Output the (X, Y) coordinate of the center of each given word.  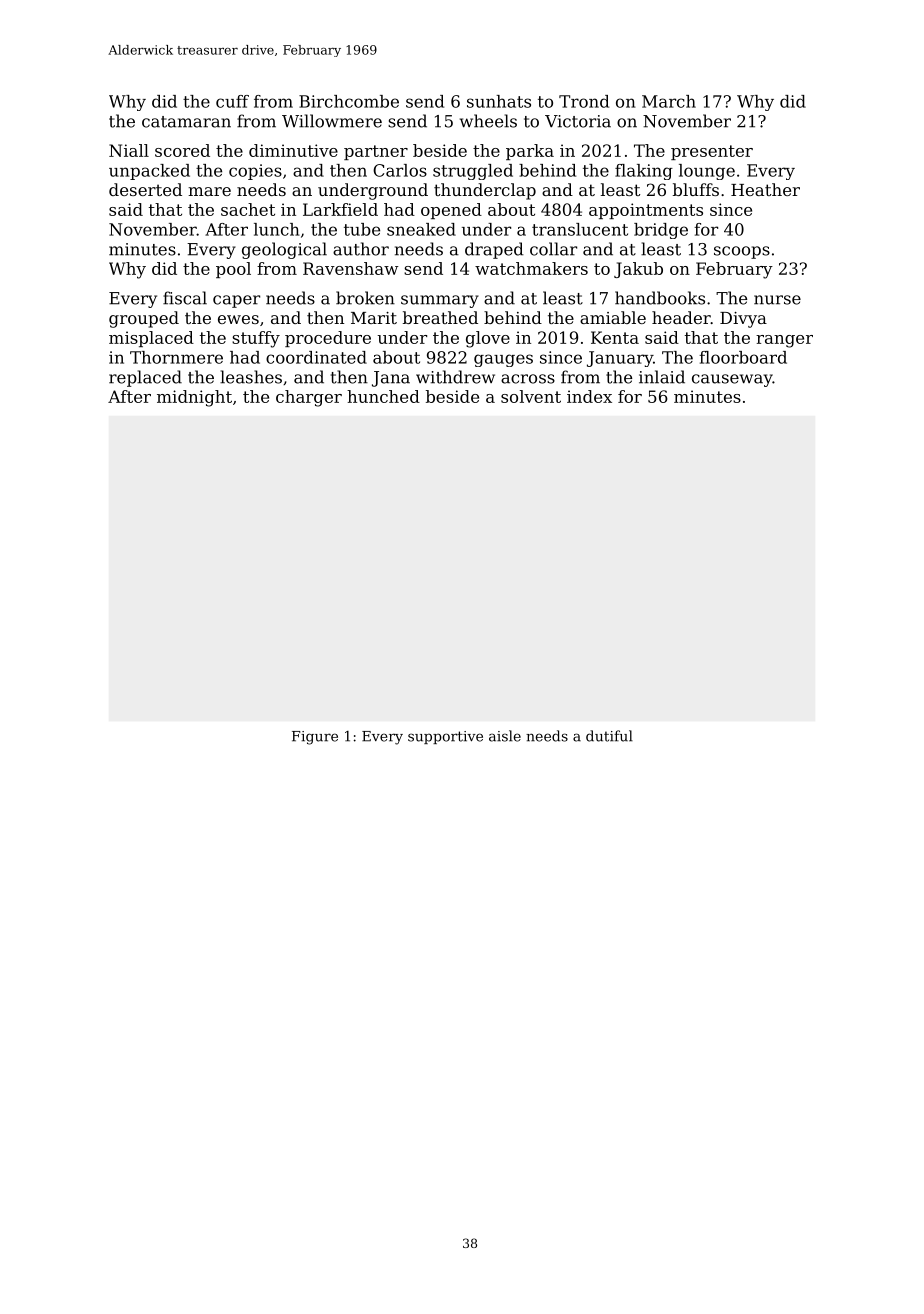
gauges (503, 360)
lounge (707, 172)
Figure (315, 738)
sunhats (499, 101)
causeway (732, 380)
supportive (445, 737)
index (589, 396)
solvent (531, 396)
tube (362, 229)
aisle (505, 736)
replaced (145, 378)
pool (233, 270)
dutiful (609, 736)
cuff (232, 101)
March (669, 101)
